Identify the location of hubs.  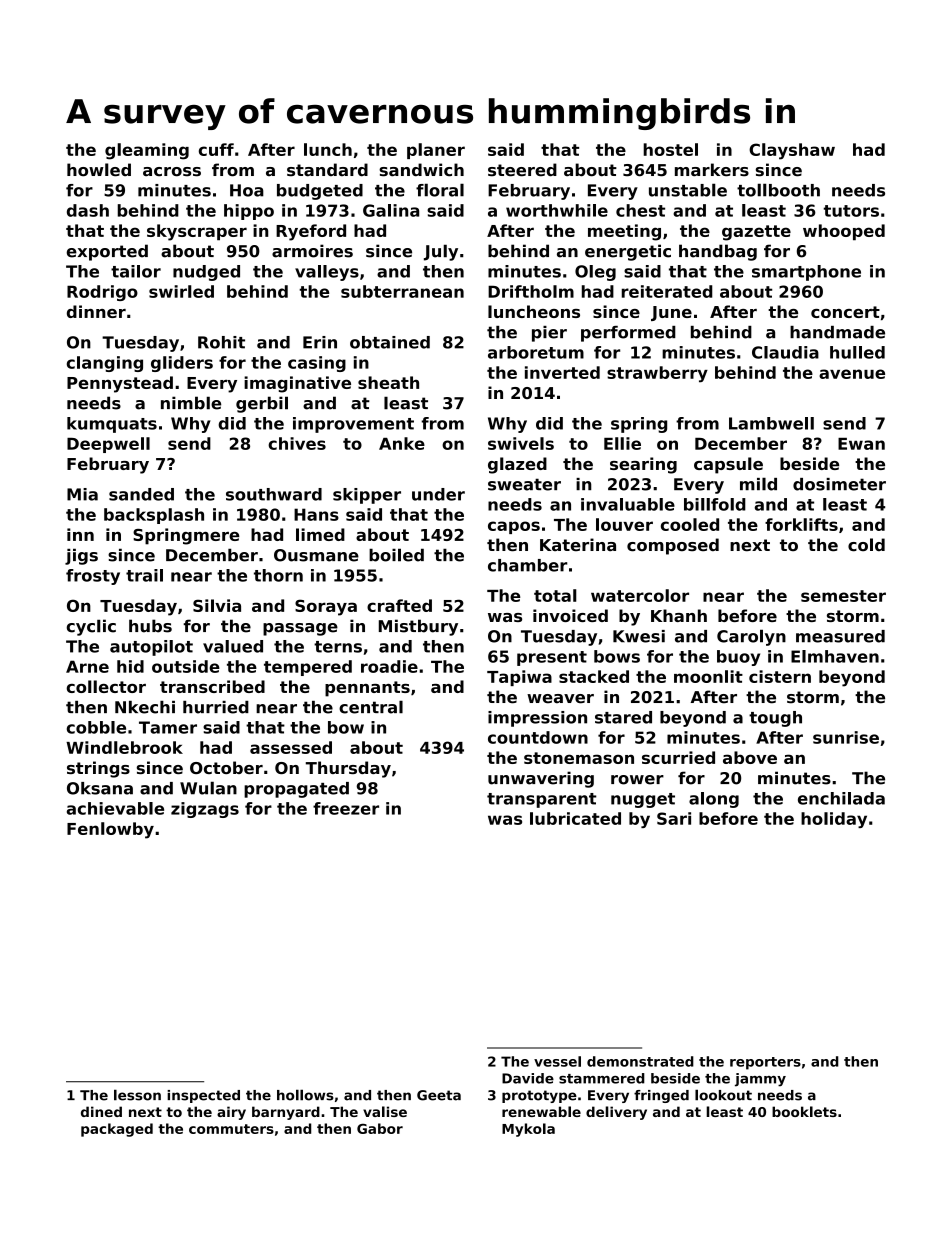
(150, 626).
